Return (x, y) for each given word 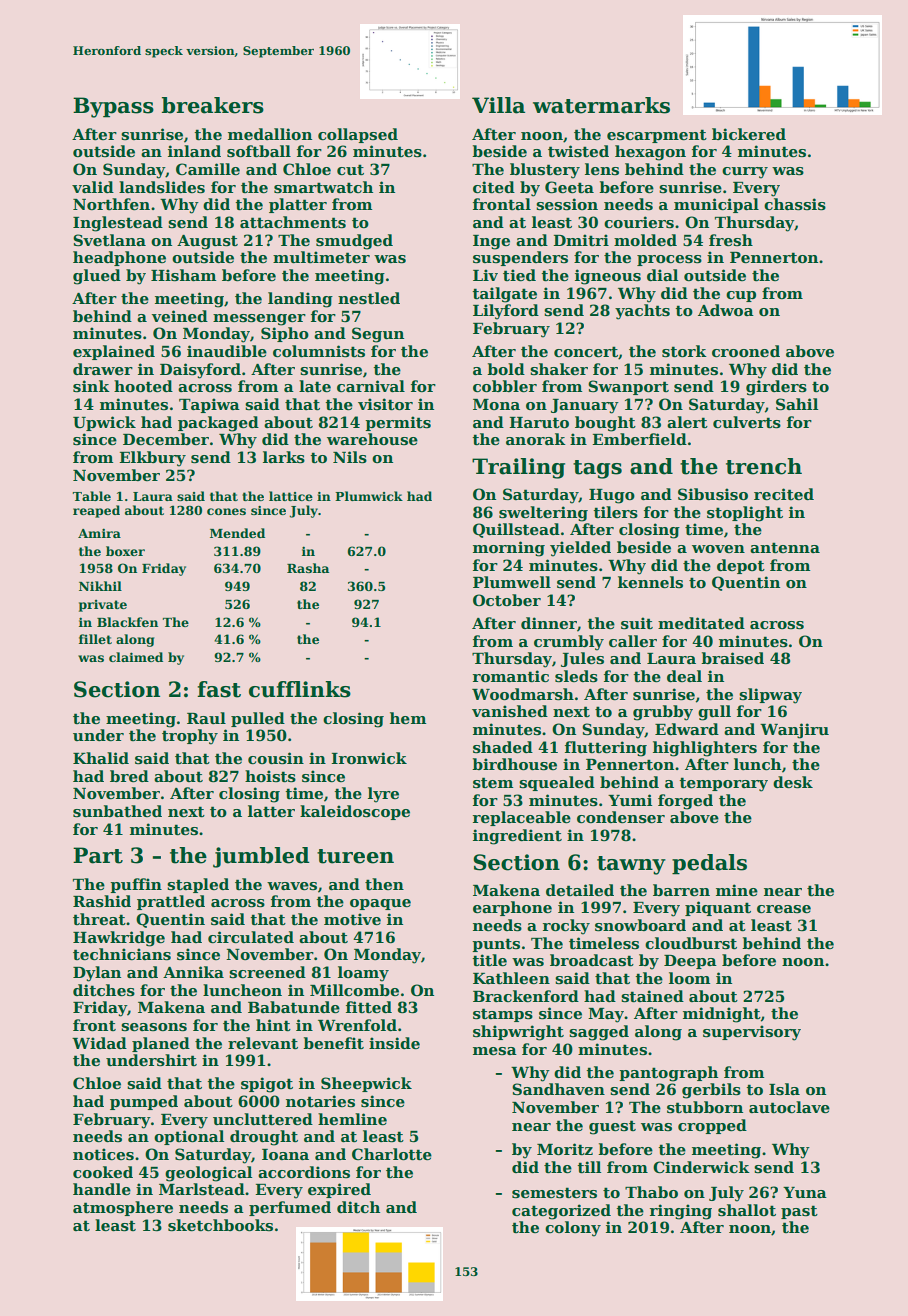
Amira (99, 533)
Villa (498, 105)
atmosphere (123, 1208)
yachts (642, 312)
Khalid (101, 758)
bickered (749, 134)
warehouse (372, 439)
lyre (383, 795)
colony (573, 1229)
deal (684, 676)
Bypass (113, 107)
